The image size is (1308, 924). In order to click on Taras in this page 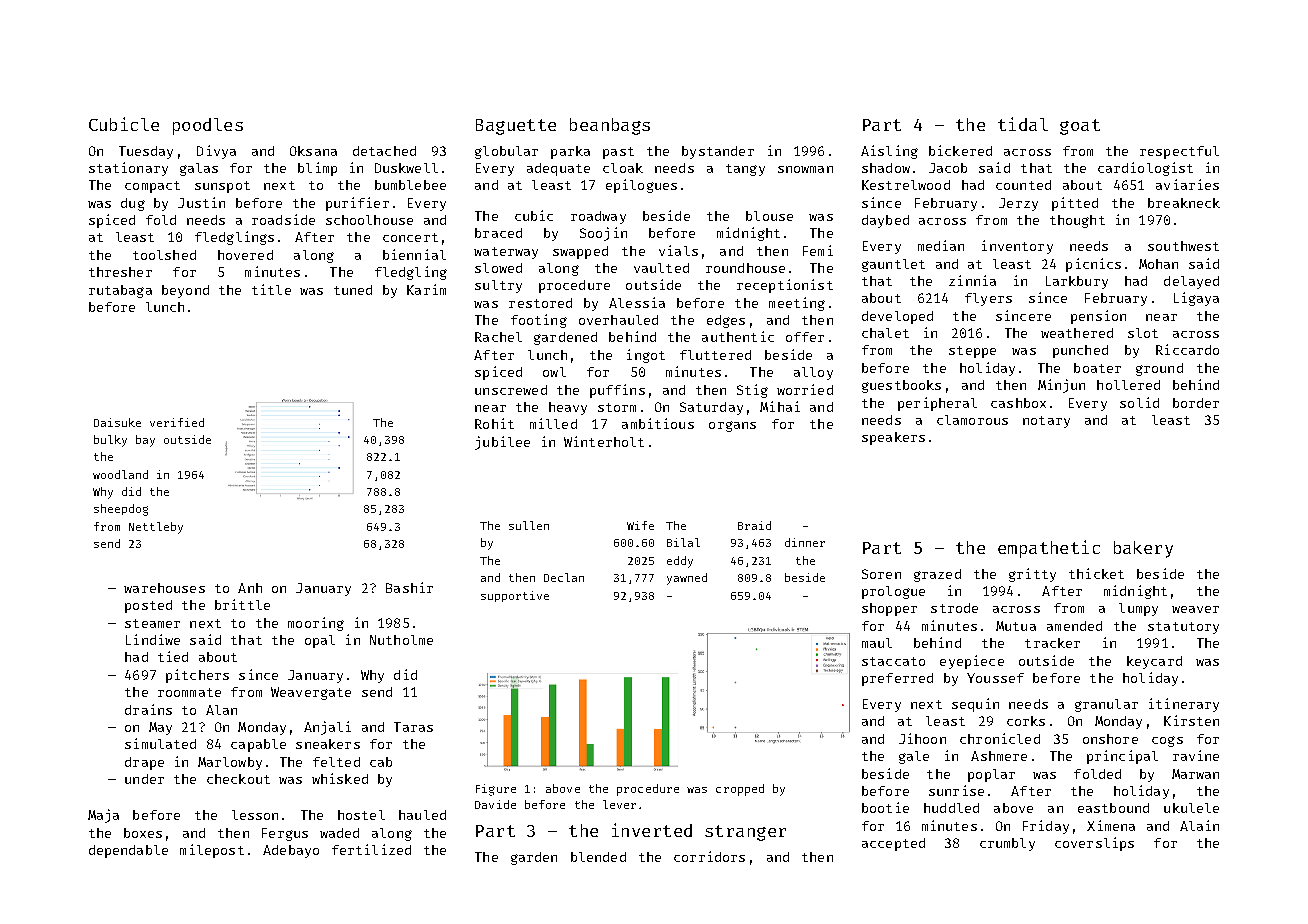, I will do `click(413, 727)`.
